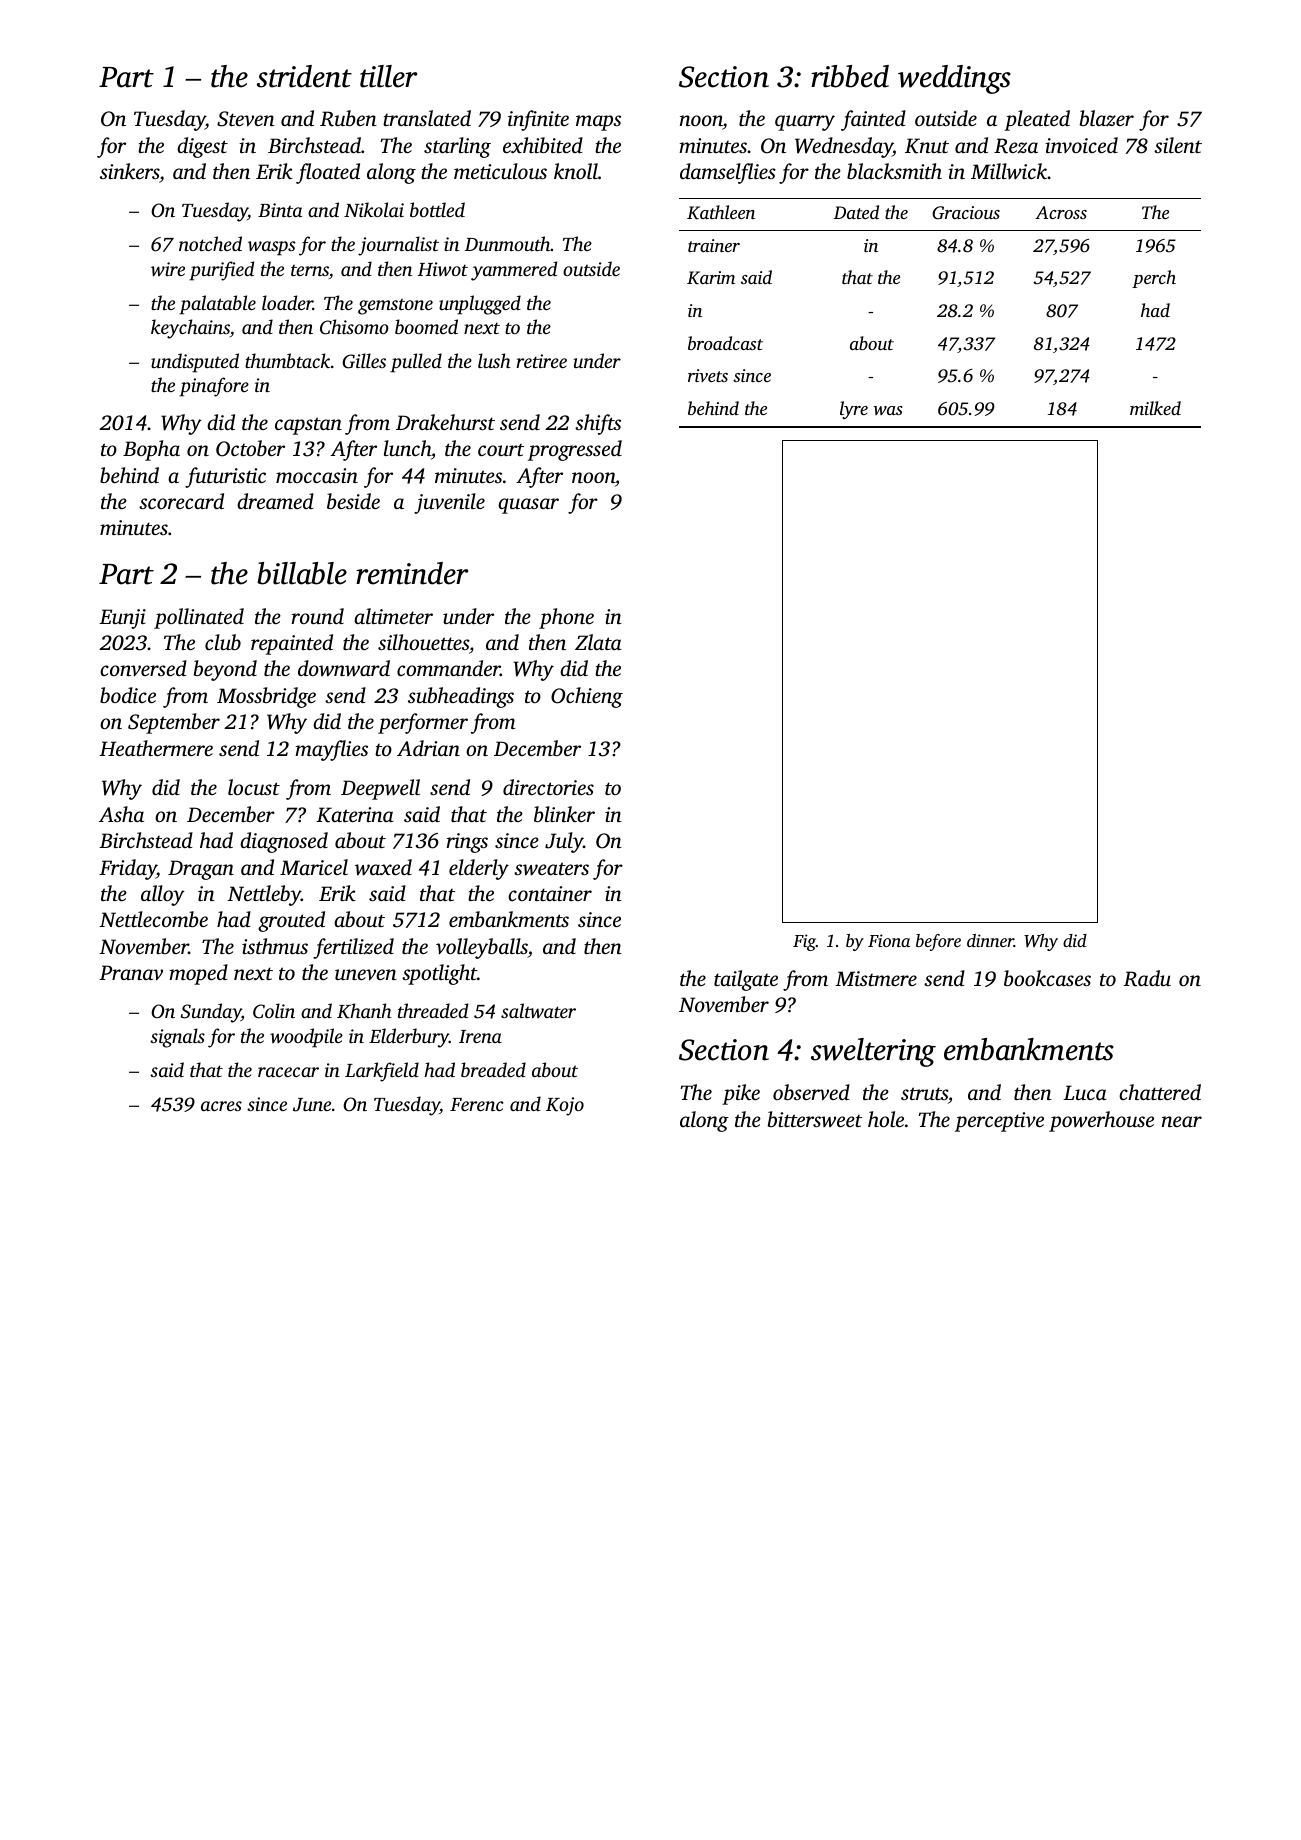  Describe the element at coordinates (482, 948) in the screenshot. I see `volleyballs` at that location.
